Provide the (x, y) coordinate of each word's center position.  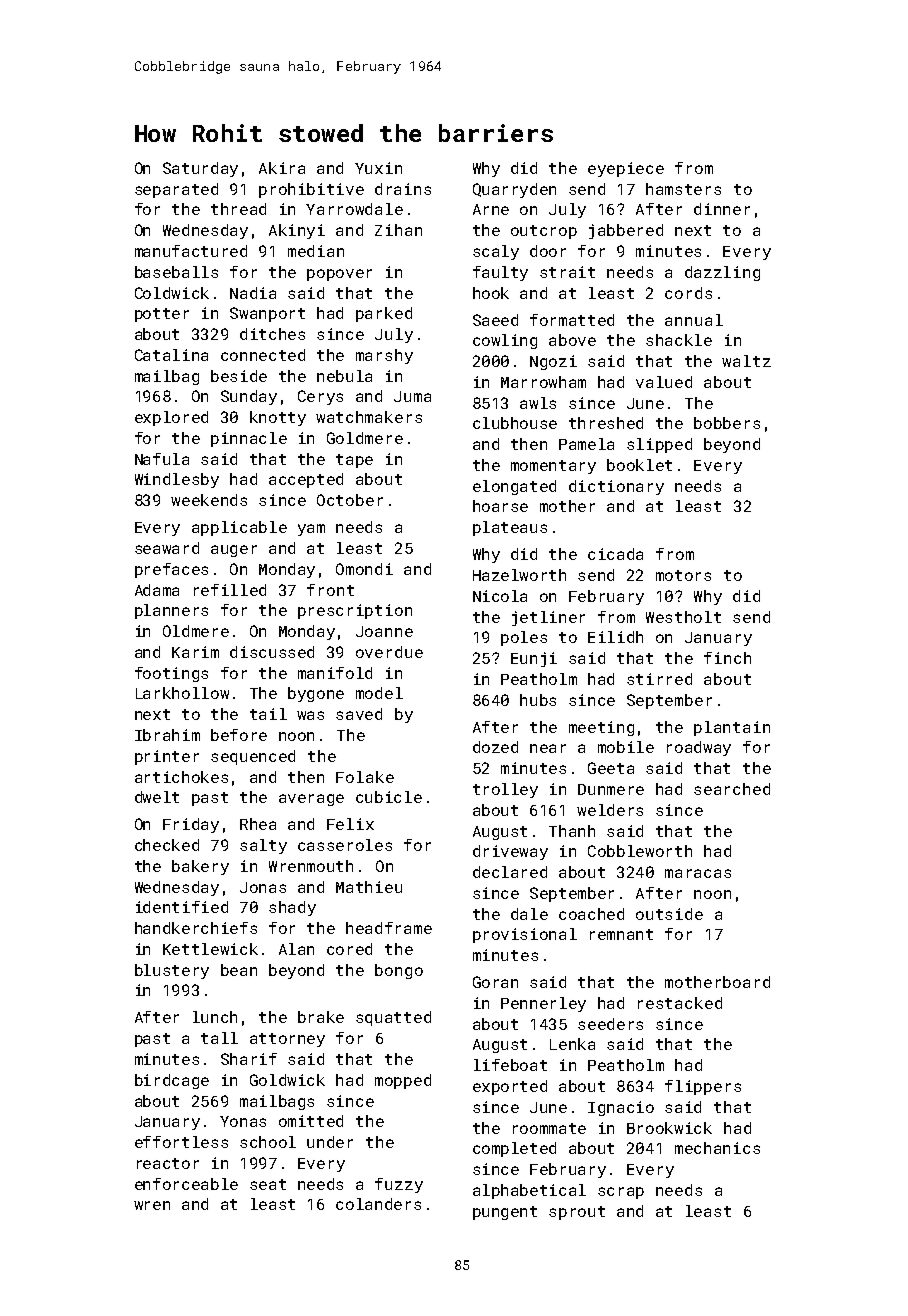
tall (219, 1038)
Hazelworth (519, 575)
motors (683, 575)
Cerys (320, 397)
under (330, 1142)
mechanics (717, 1148)
